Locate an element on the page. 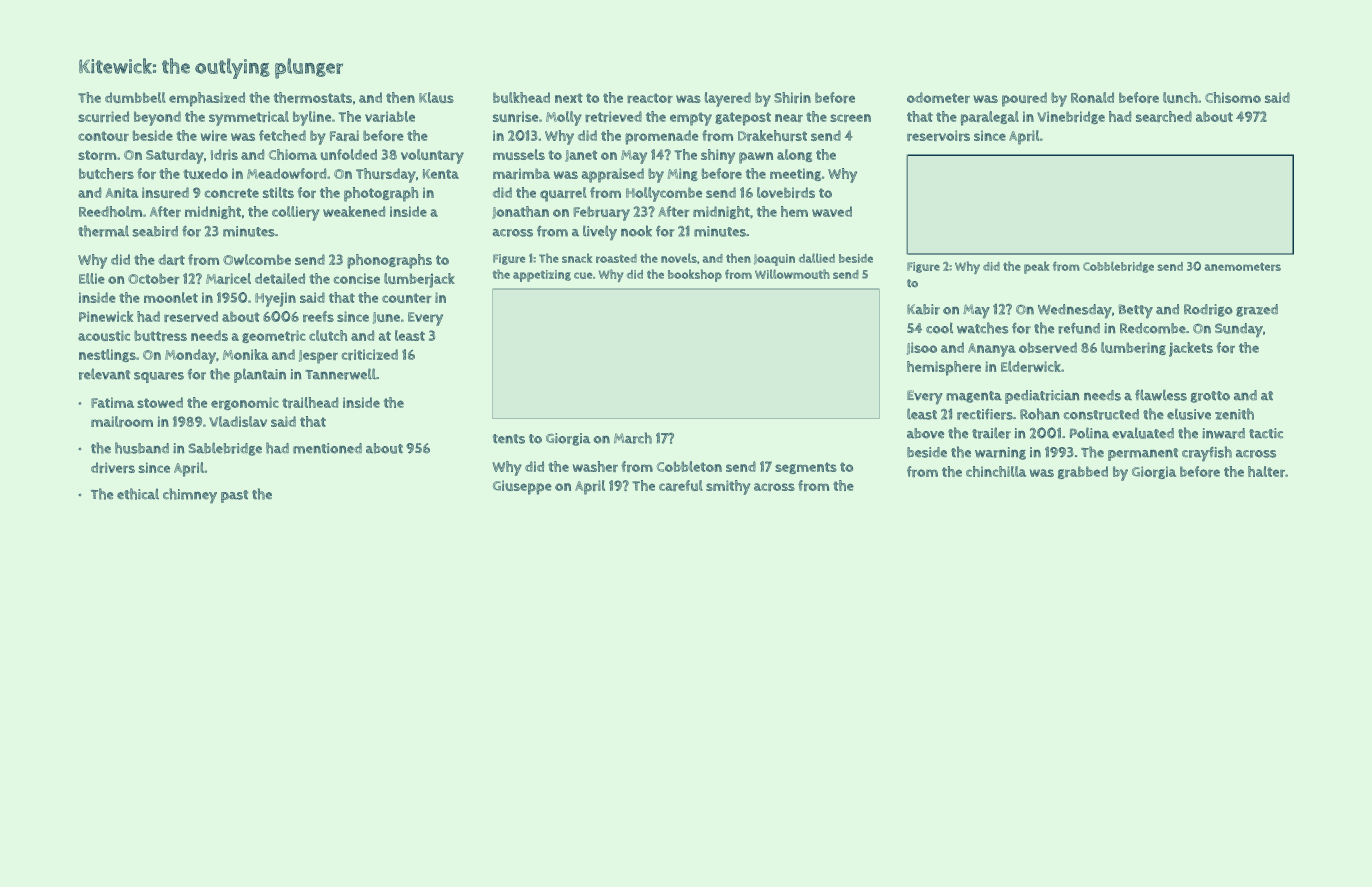  flawless is located at coordinates (1161, 395).
